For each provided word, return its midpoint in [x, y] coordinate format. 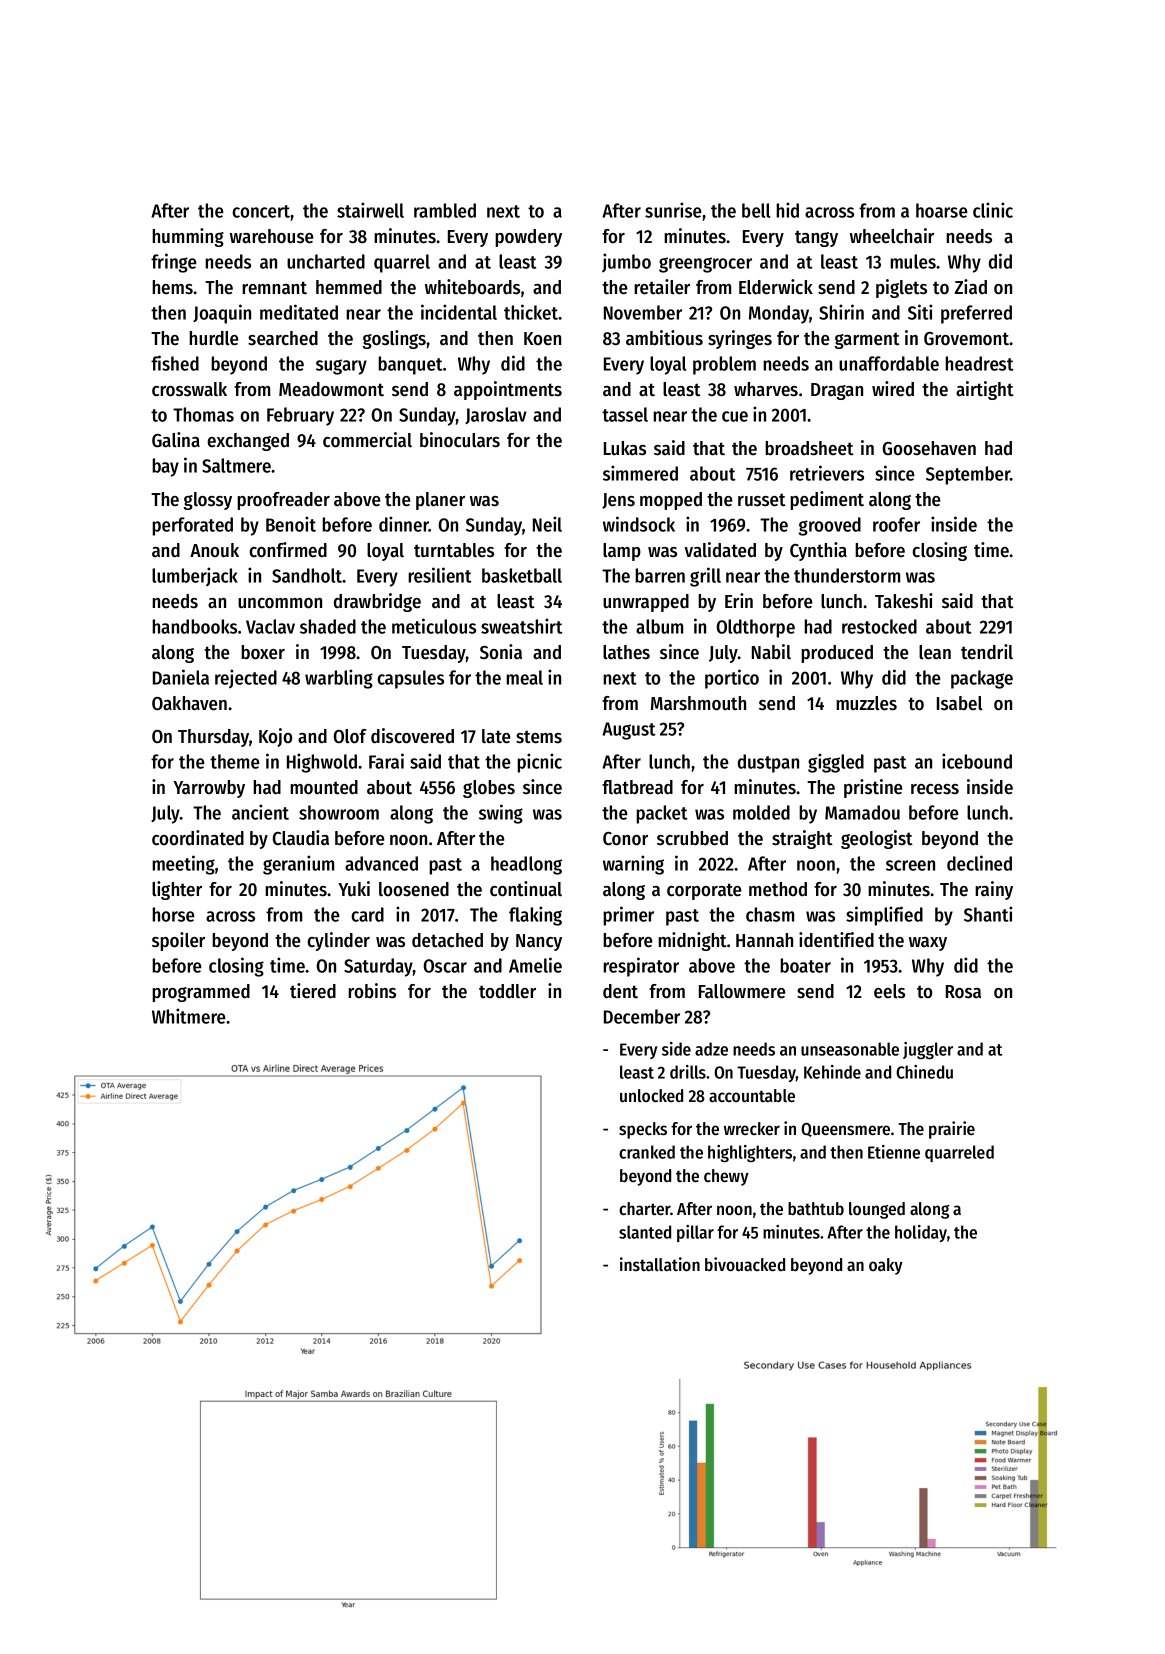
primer [628, 916]
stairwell [370, 210]
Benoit [291, 524]
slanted [645, 1232]
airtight [985, 390]
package [982, 679]
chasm [770, 914]
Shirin [841, 312]
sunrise [673, 210]
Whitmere [189, 1016]
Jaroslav [496, 415]
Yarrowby [209, 789]
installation [660, 1264]
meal [524, 677]
